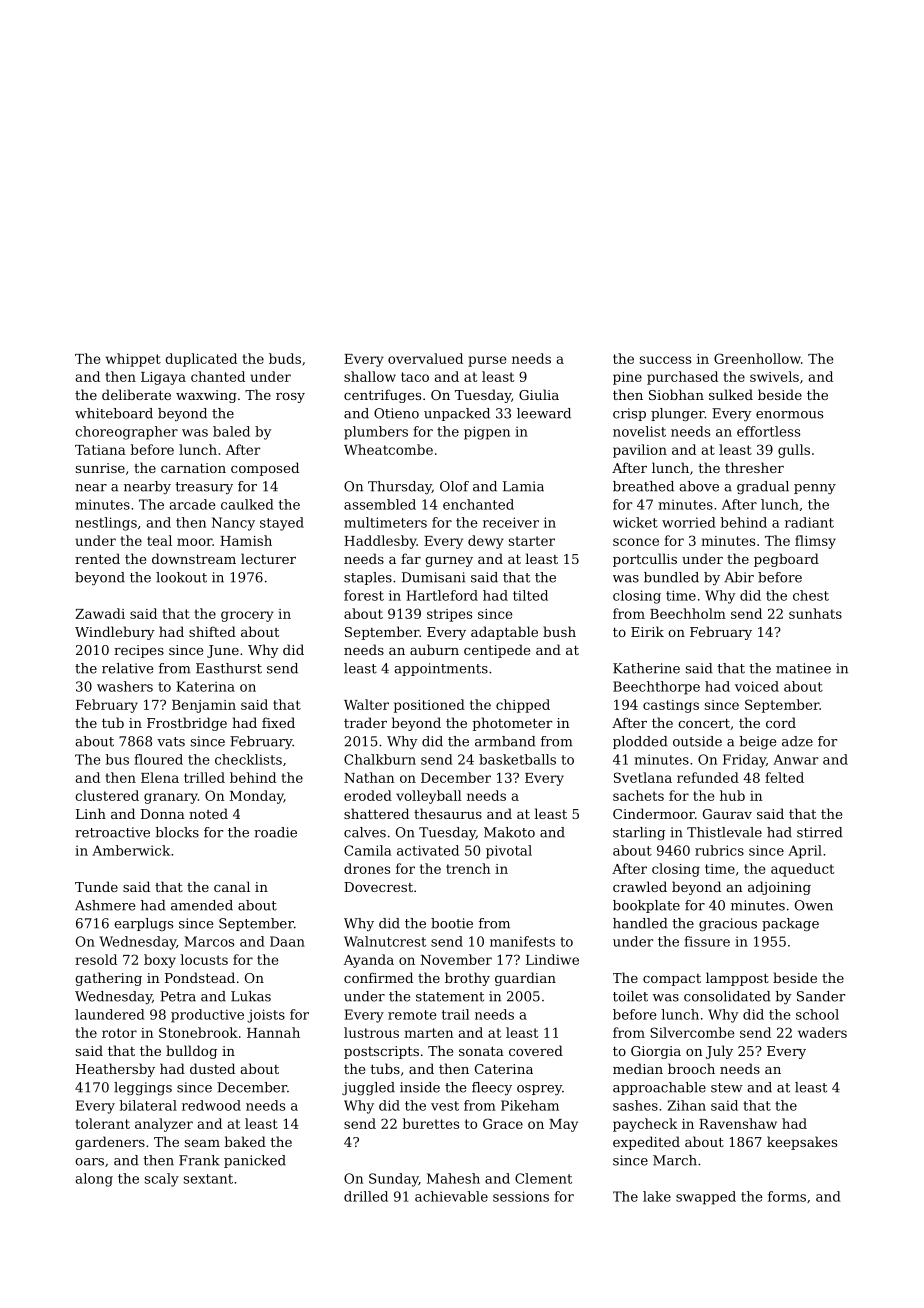  What do you see at coordinates (659, 1088) in the screenshot?
I see `approachable` at bounding box center [659, 1088].
